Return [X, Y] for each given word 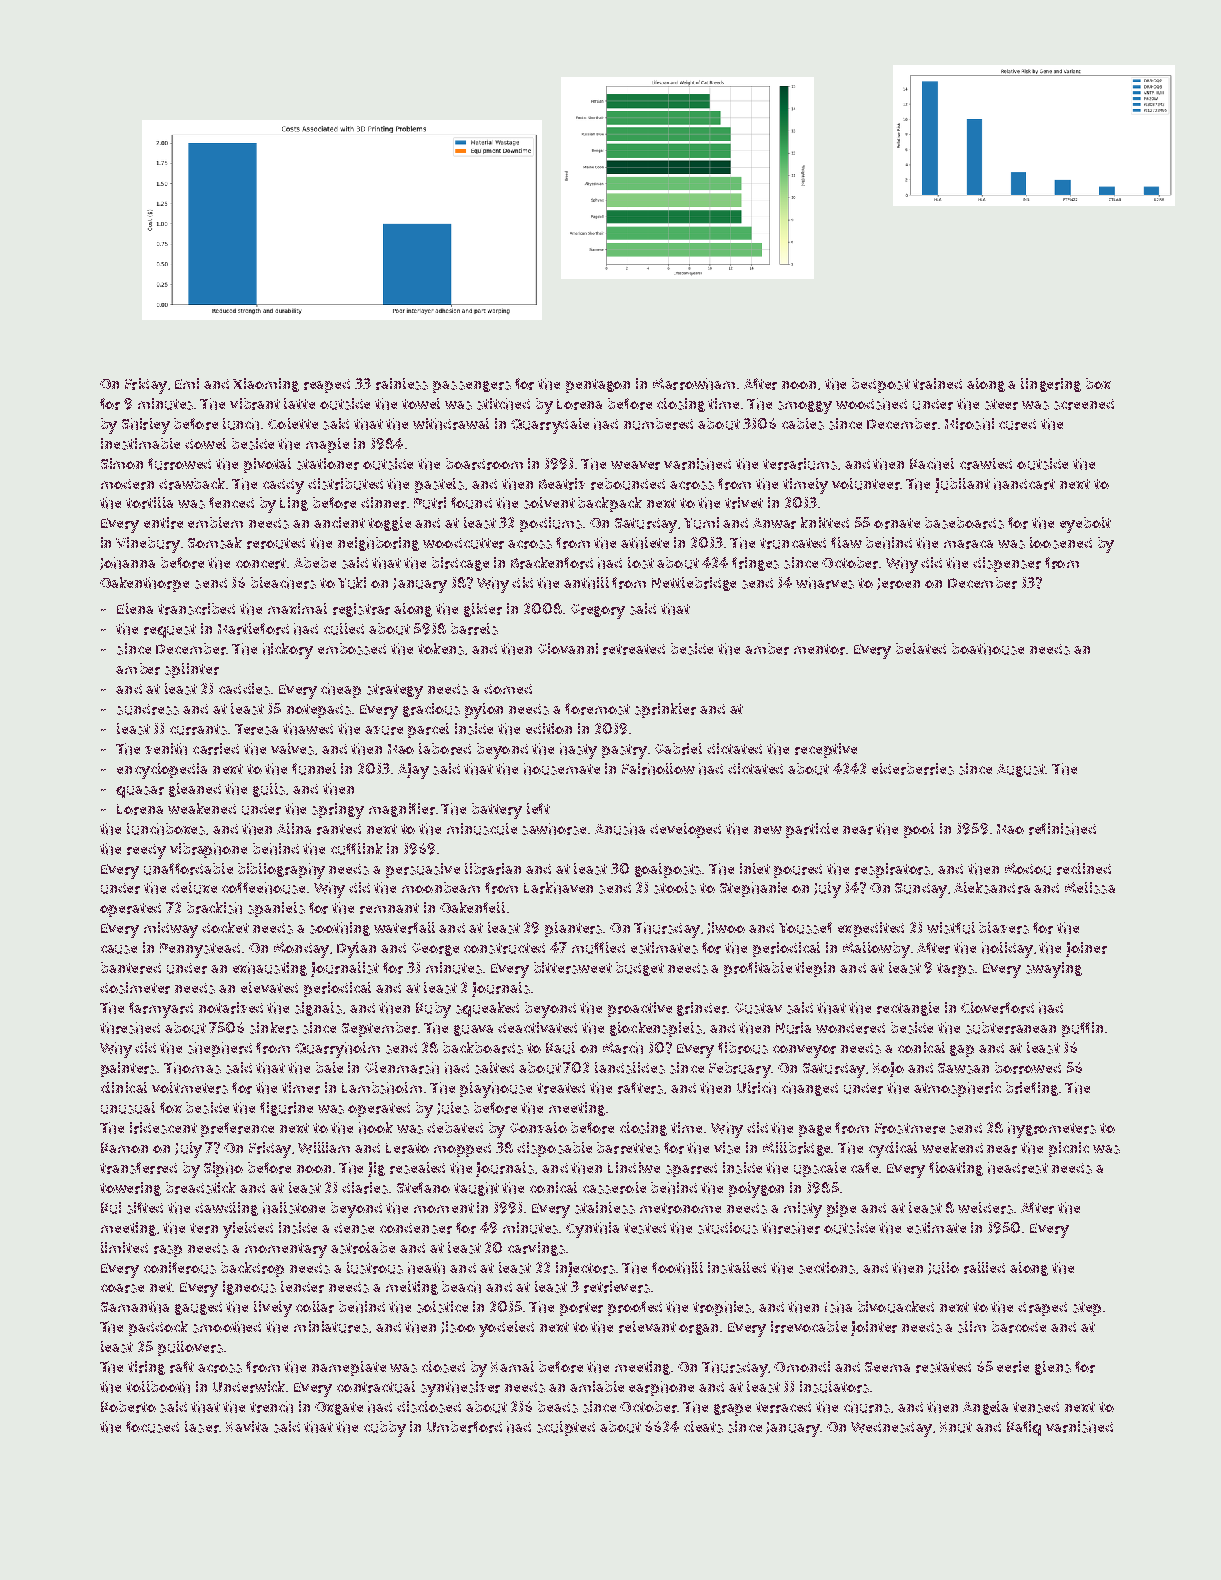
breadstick [201, 1188]
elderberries [913, 769]
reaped [327, 386]
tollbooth [158, 1387]
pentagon [598, 386]
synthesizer [460, 1389]
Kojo [888, 1069]
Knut [956, 1427]
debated [455, 1127]
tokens [441, 649]
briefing [1032, 1089]
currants [198, 729]
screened [1084, 404]
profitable [758, 969]
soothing [340, 929]
